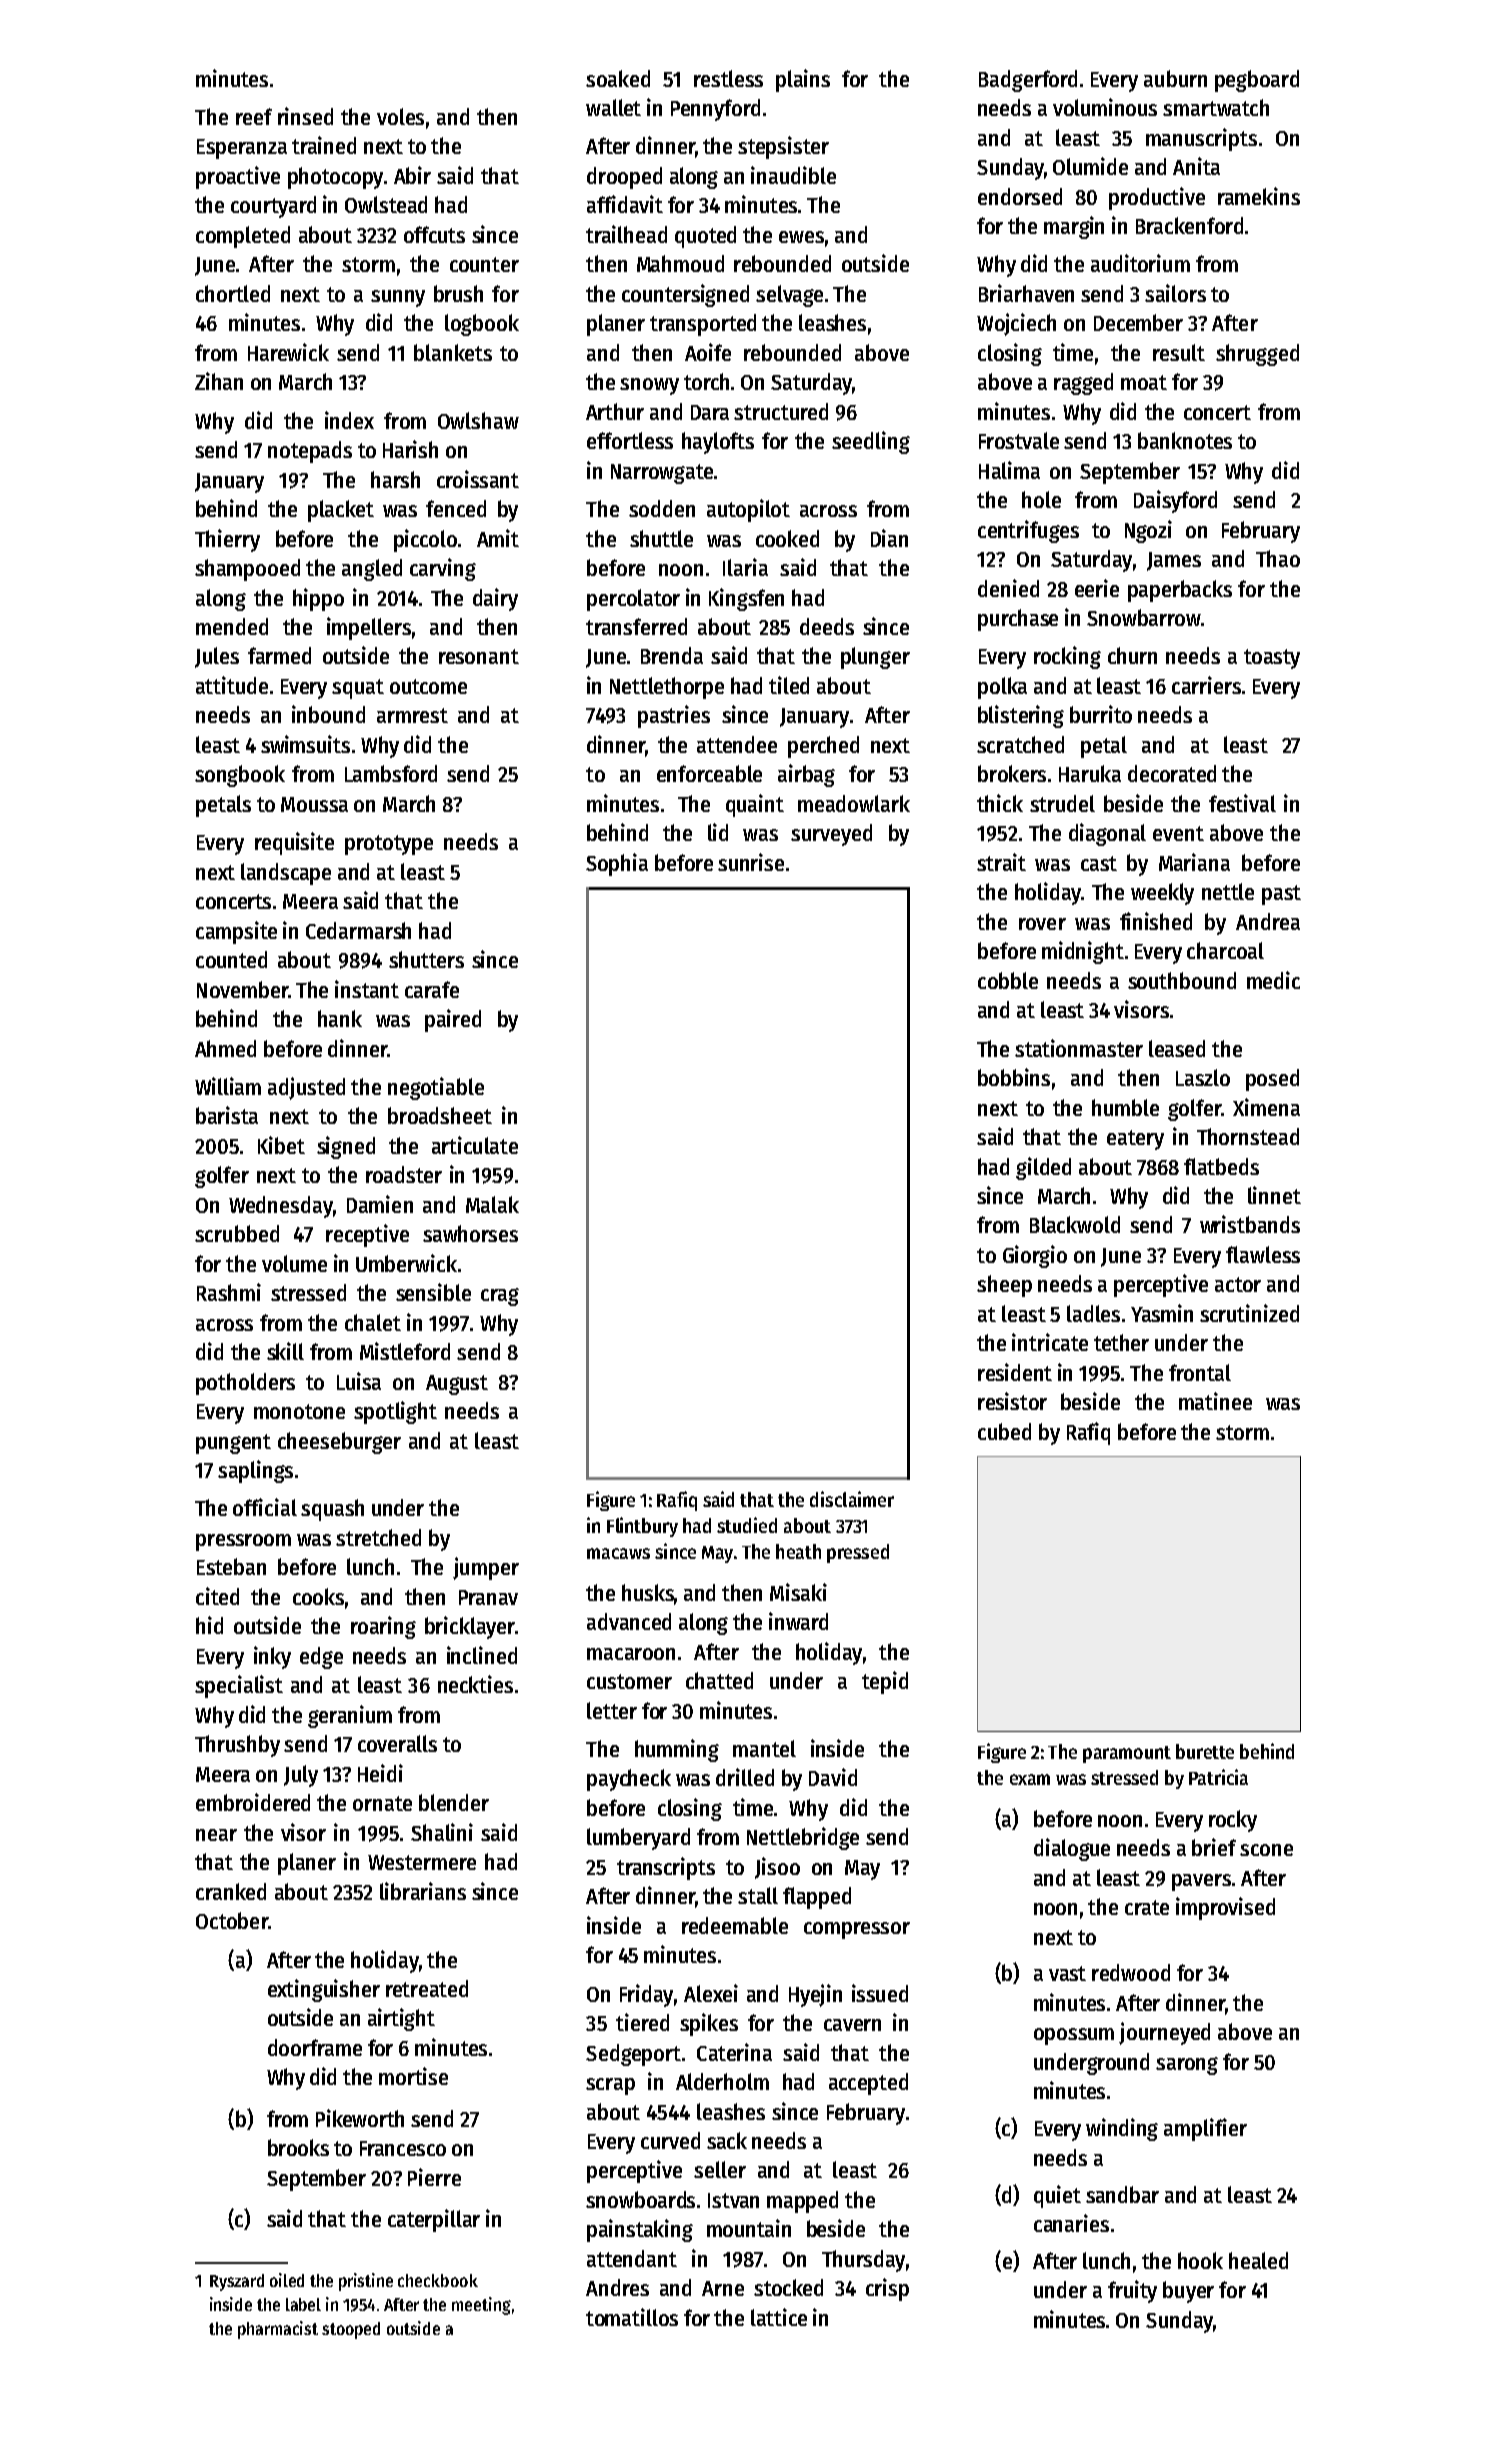  What do you see at coordinates (751, 862) in the page?
I see `sunrise` at bounding box center [751, 862].
